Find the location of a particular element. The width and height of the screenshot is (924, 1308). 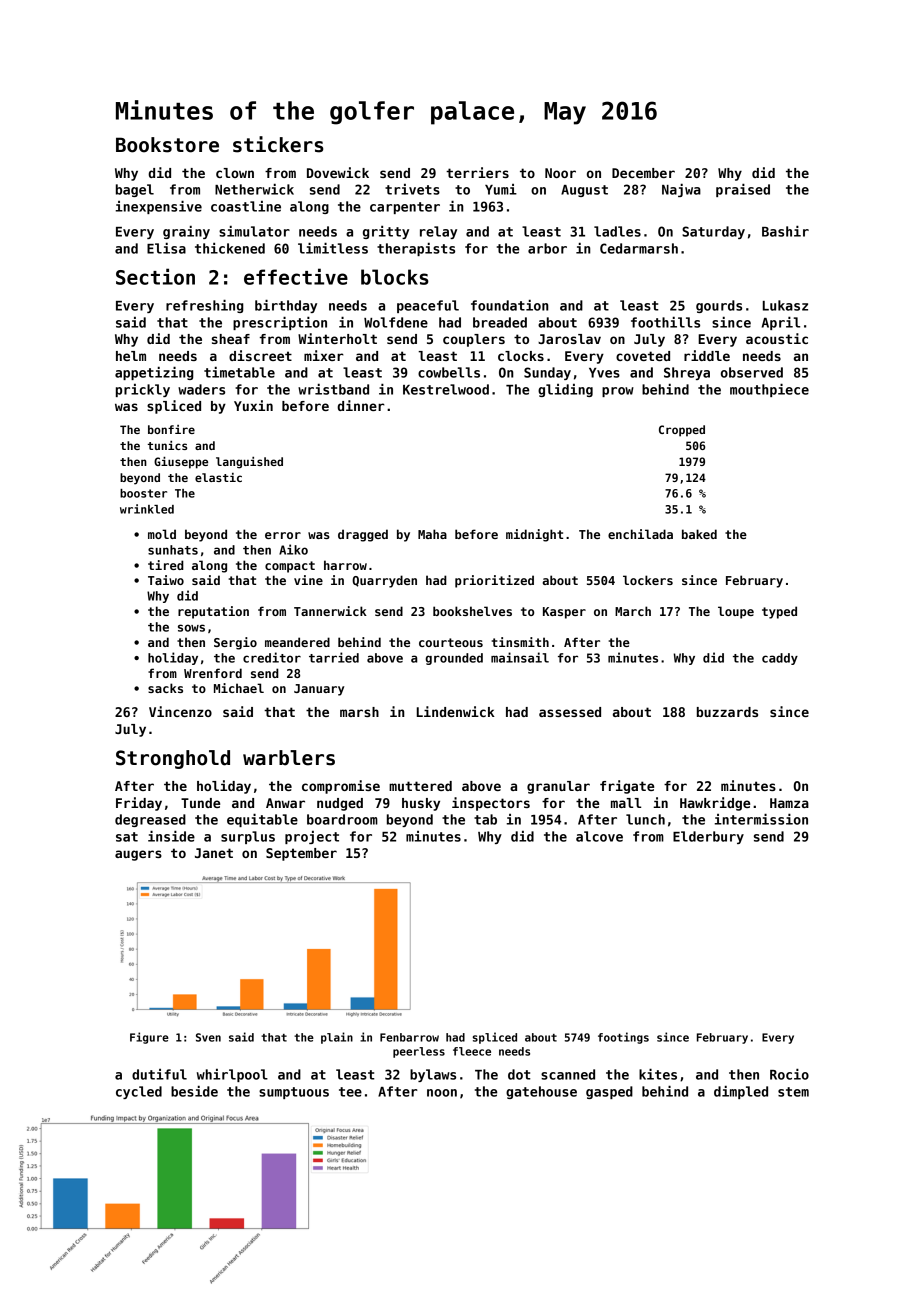

Bookstore is located at coordinates (167, 145).
